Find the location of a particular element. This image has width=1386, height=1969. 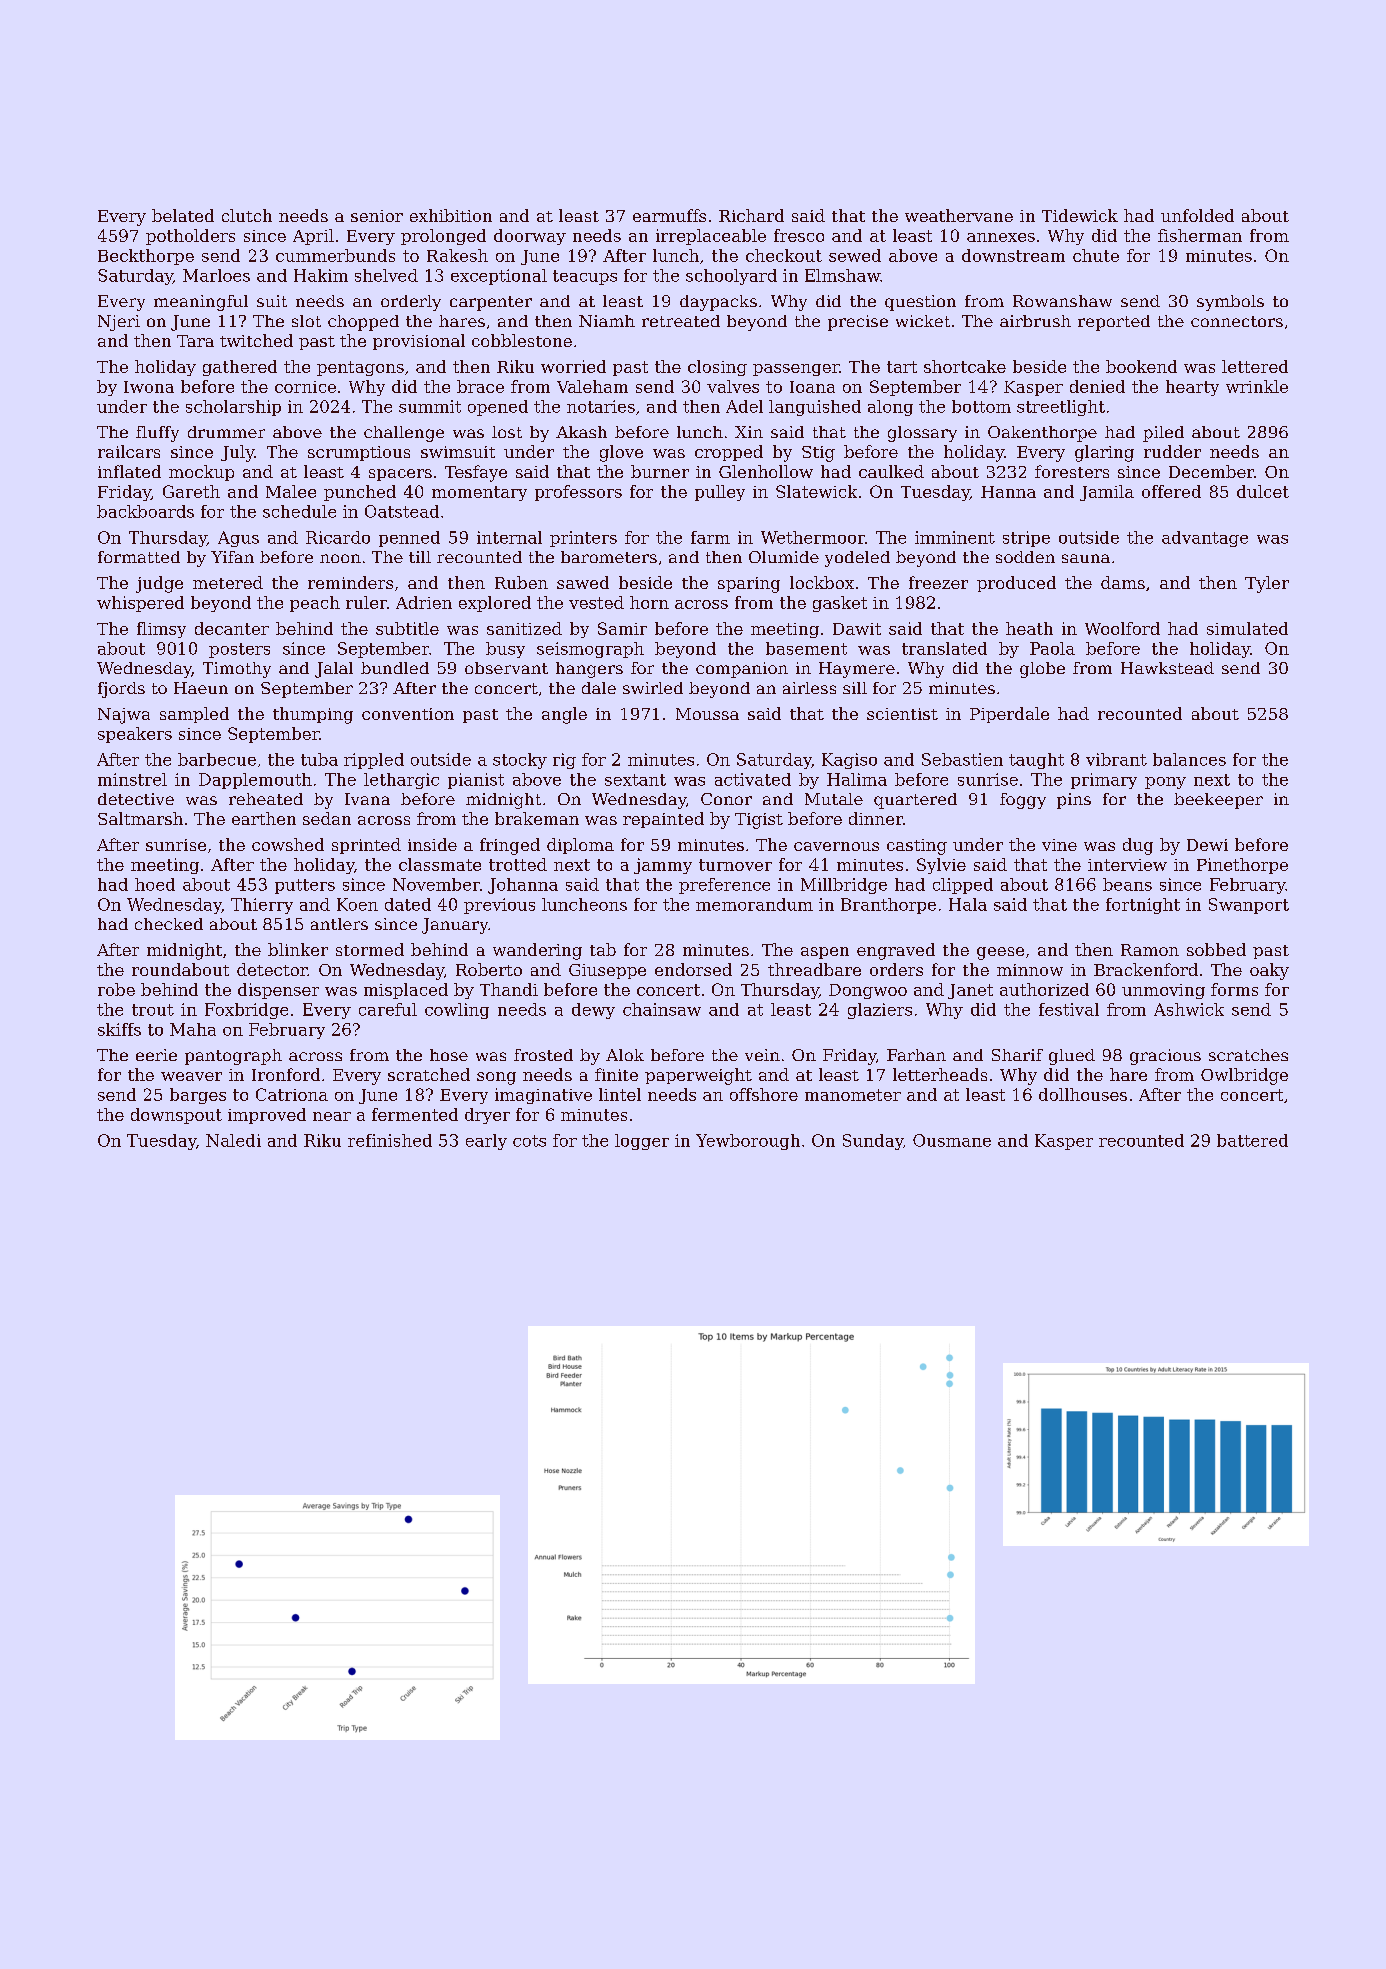

oaky is located at coordinates (1269, 971).
